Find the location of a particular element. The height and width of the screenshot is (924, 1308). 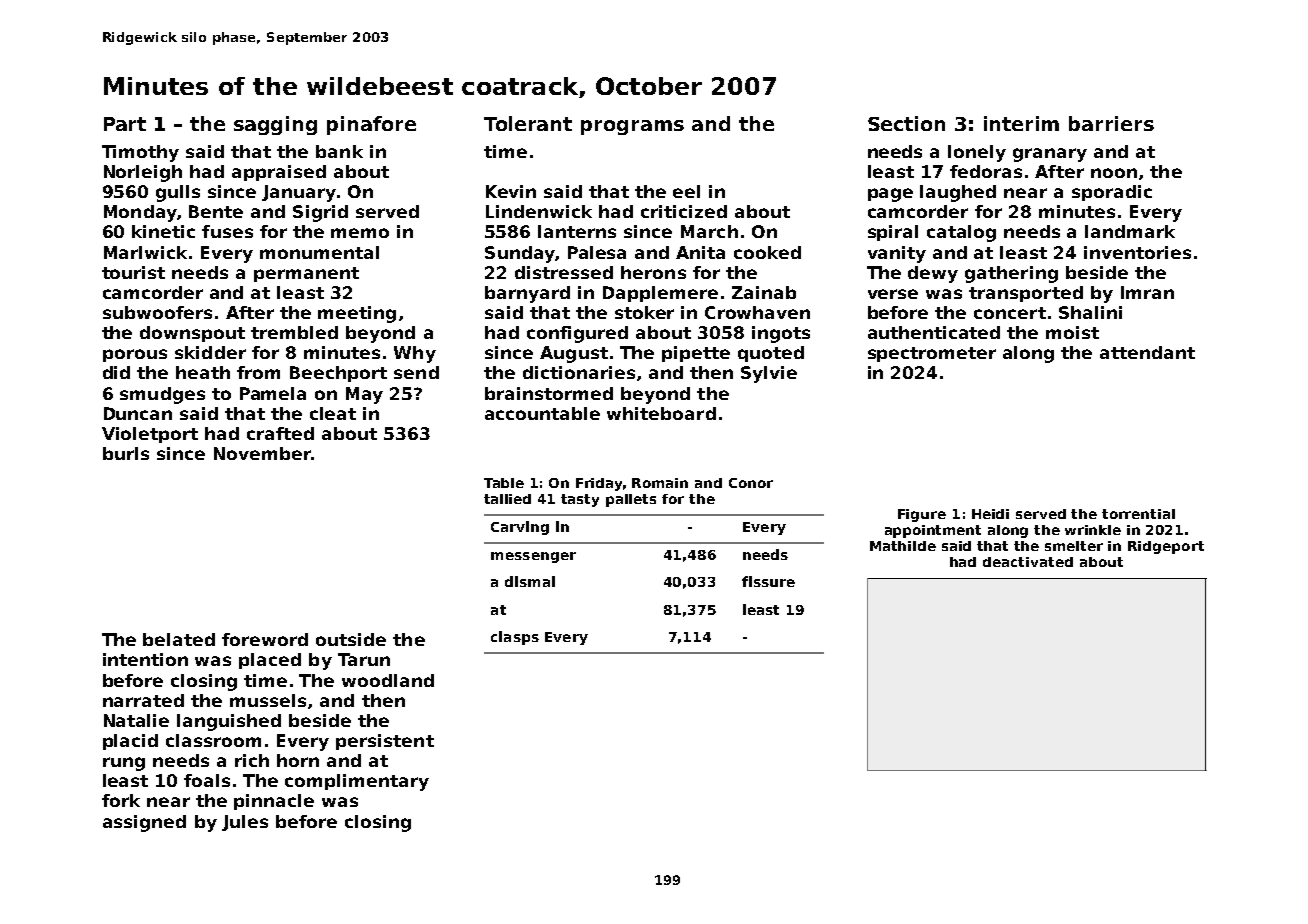

pinnacle is located at coordinates (274, 802).
